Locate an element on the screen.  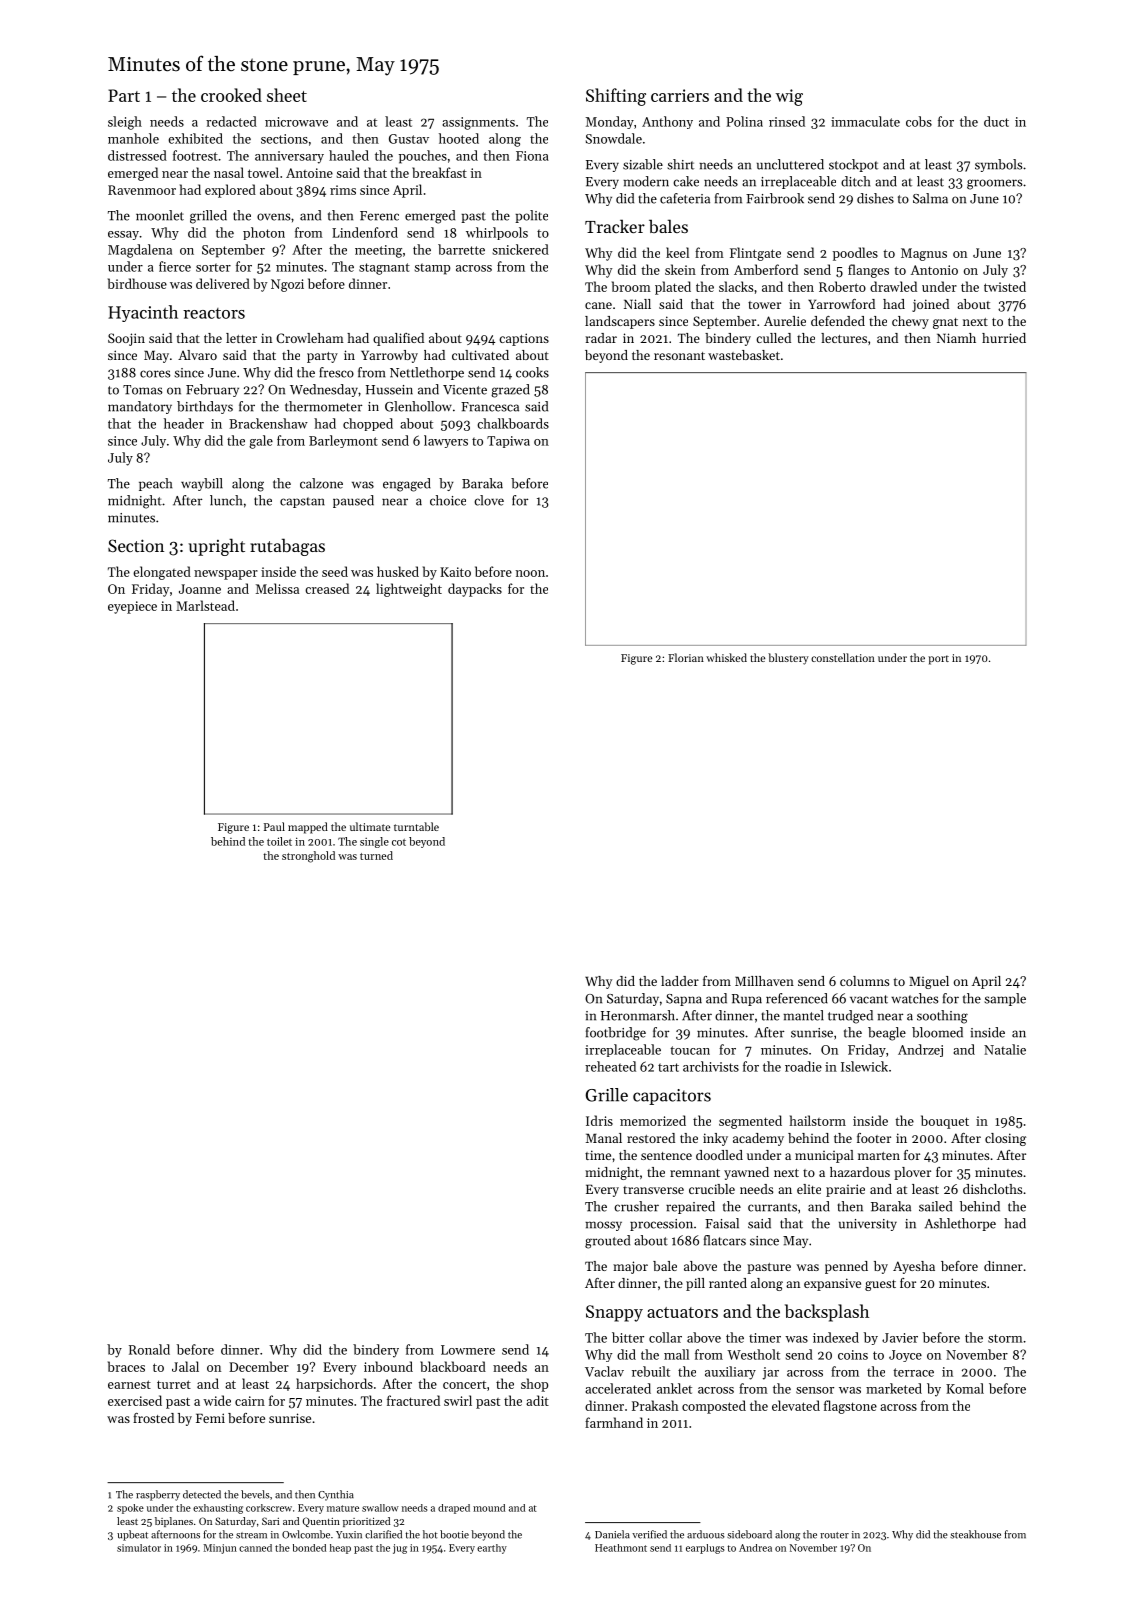
Florian is located at coordinates (686, 657).
